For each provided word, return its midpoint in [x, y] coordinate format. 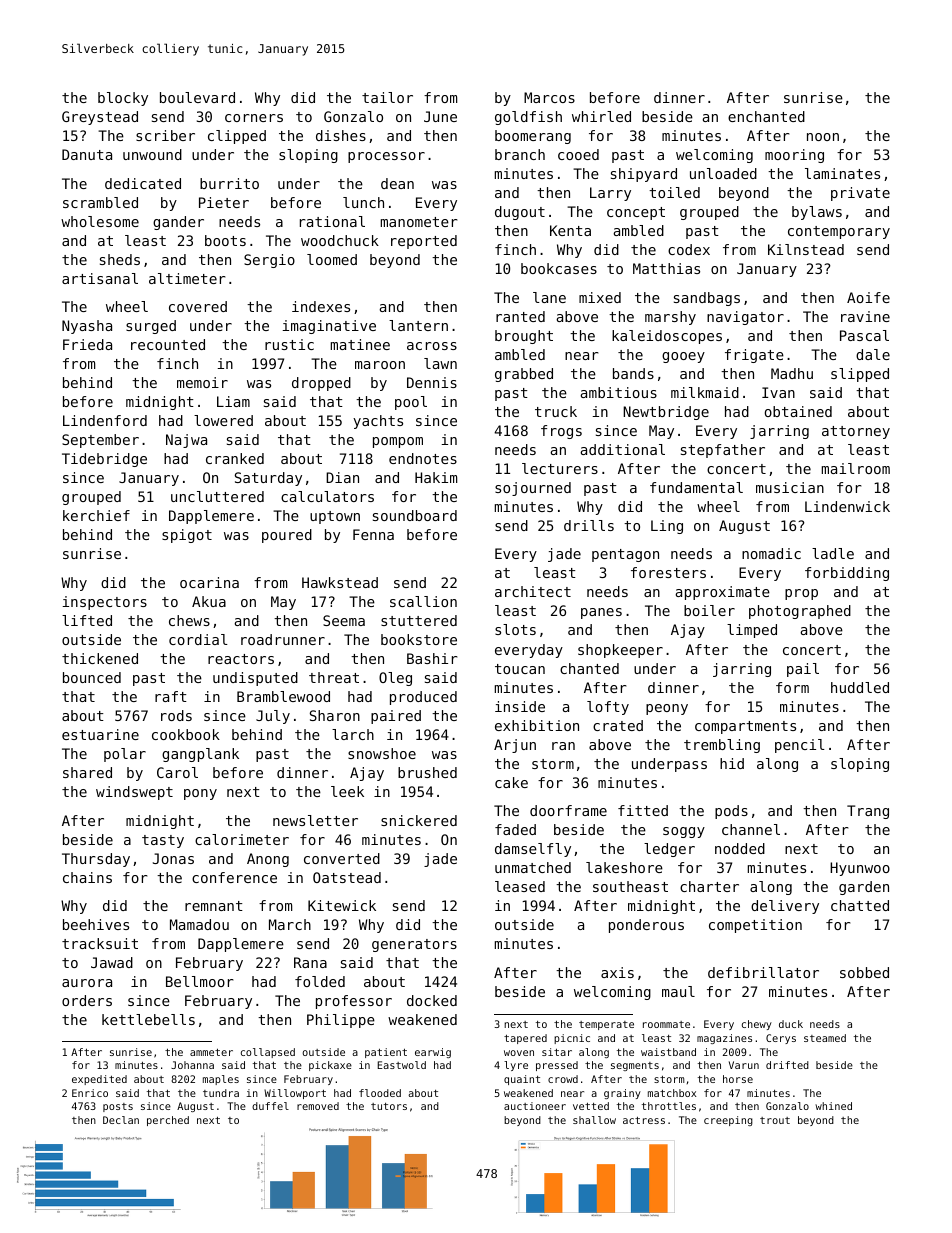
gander [178, 223]
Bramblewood [283, 696]
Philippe [341, 1021]
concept [636, 213]
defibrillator [763, 972]
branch [520, 154]
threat [334, 677]
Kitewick [342, 905]
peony [667, 709]
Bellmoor [199, 981]
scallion [423, 601]
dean [397, 183]
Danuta [87, 154]
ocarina [209, 582]
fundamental [696, 487]
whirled [601, 116]
